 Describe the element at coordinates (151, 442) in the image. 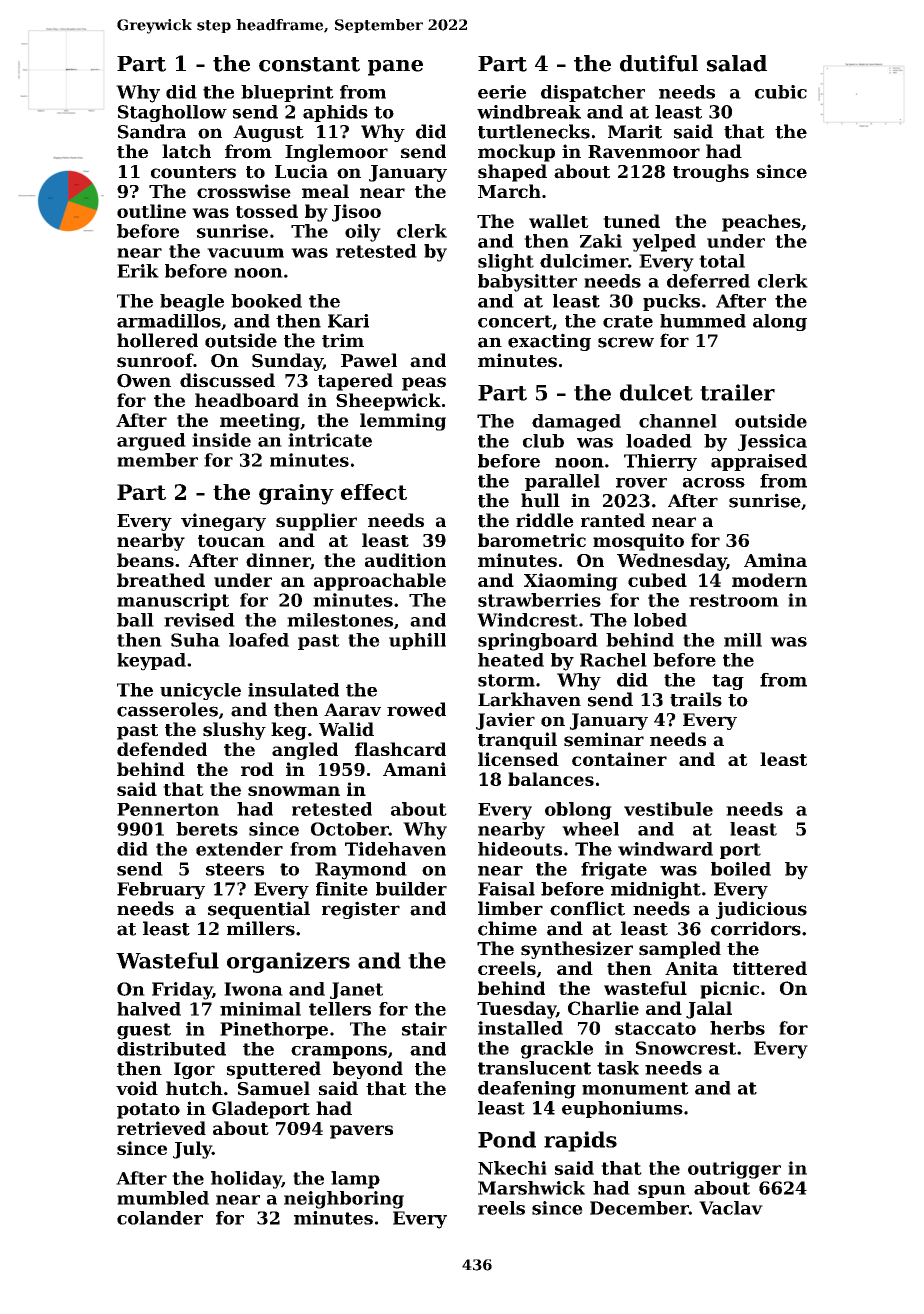

I see `argued` at that location.
